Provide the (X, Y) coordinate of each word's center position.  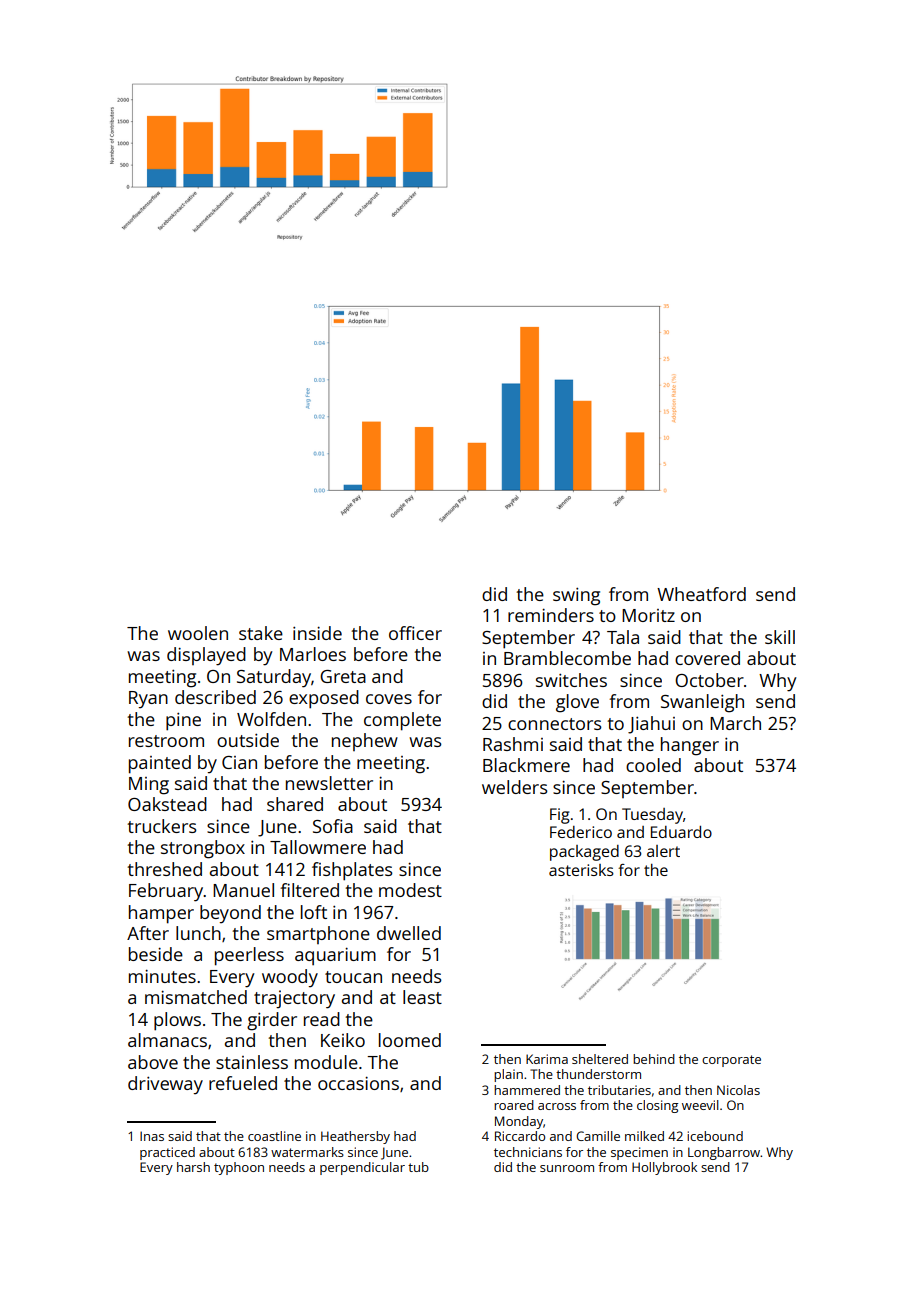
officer (415, 633)
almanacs (167, 1040)
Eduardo (681, 832)
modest (410, 890)
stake (261, 633)
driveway (165, 1085)
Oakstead (167, 804)
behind (654, 1059)
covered (707, 658)
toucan (353, 977)
